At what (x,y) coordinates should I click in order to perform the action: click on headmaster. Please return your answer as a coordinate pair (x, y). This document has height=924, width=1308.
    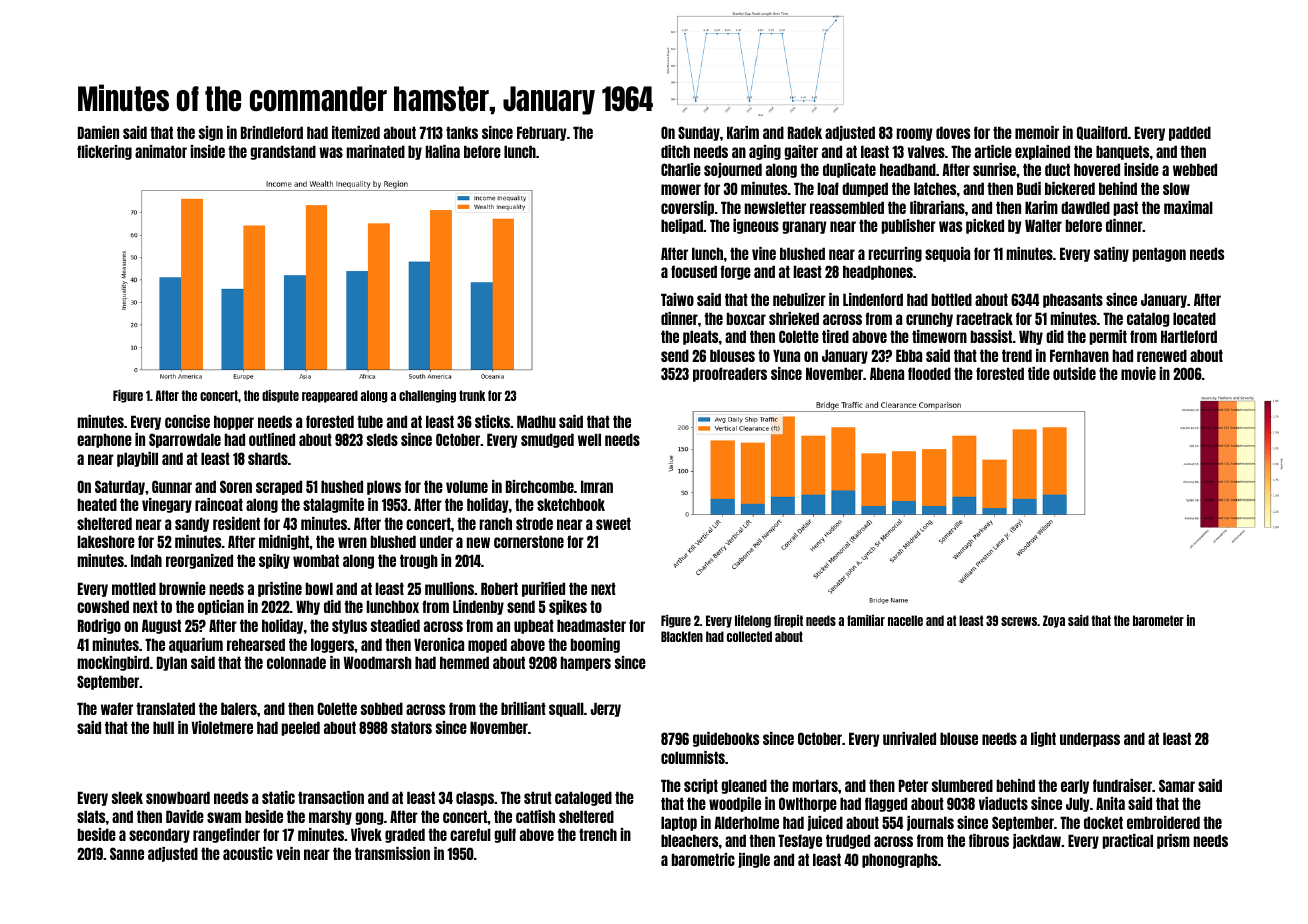
    Looking at the image, I should click on (591, 625).
